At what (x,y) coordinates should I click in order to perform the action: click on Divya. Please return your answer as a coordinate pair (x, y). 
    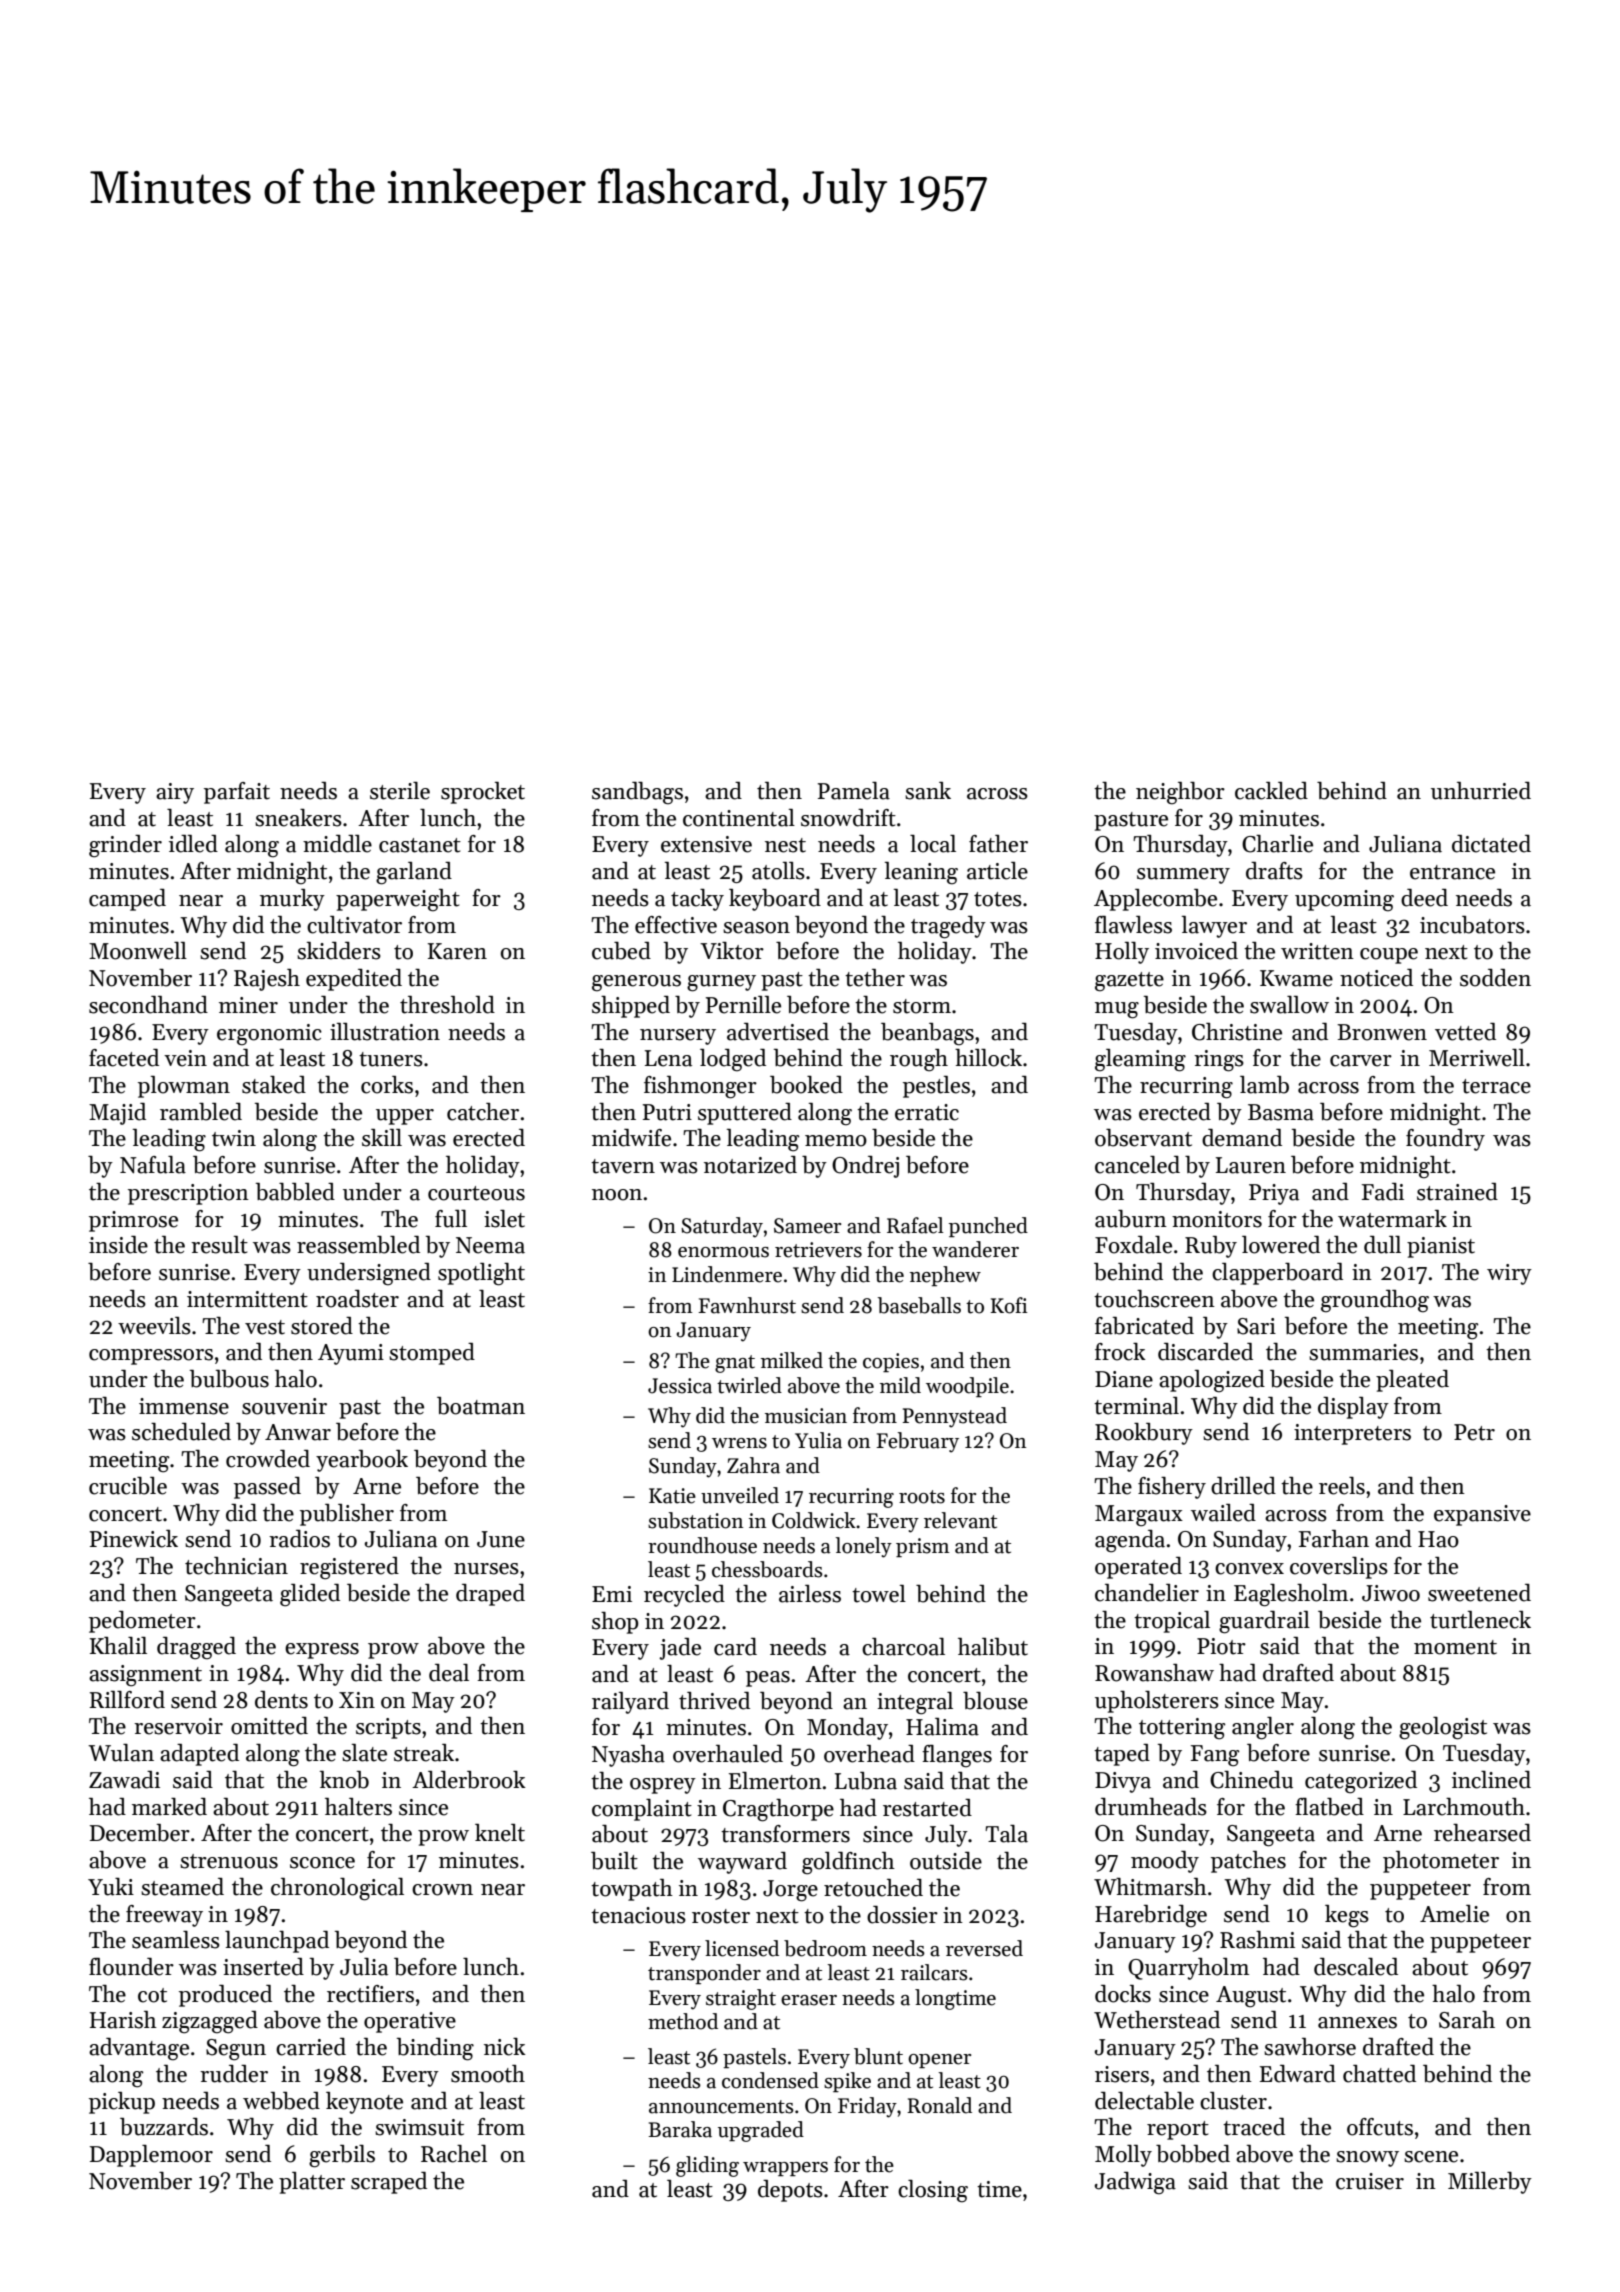
    Looking at the image, I should click on (1123, 1782).
